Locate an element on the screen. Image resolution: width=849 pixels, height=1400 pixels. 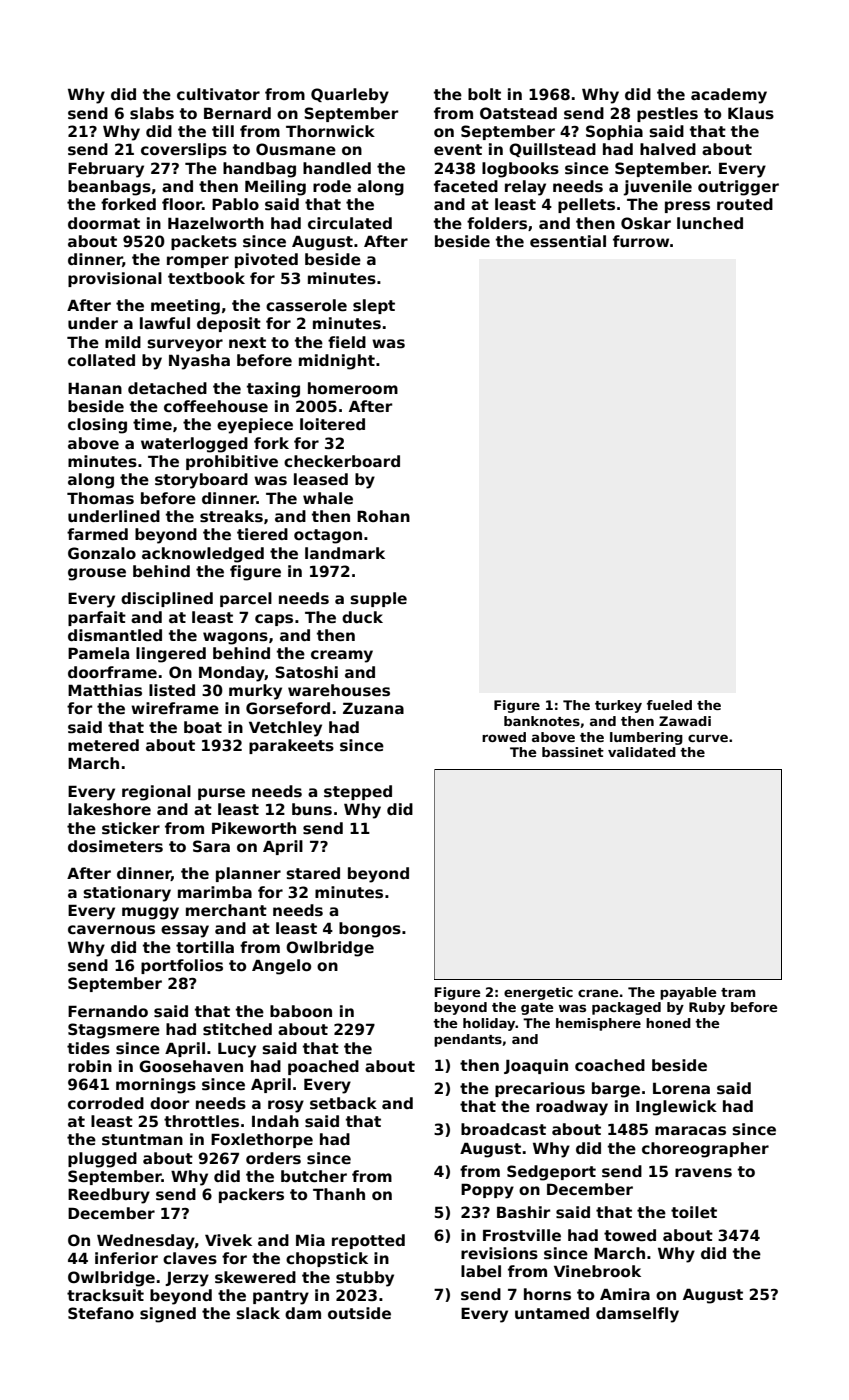
outside is located at coordinates (359, 1313).
